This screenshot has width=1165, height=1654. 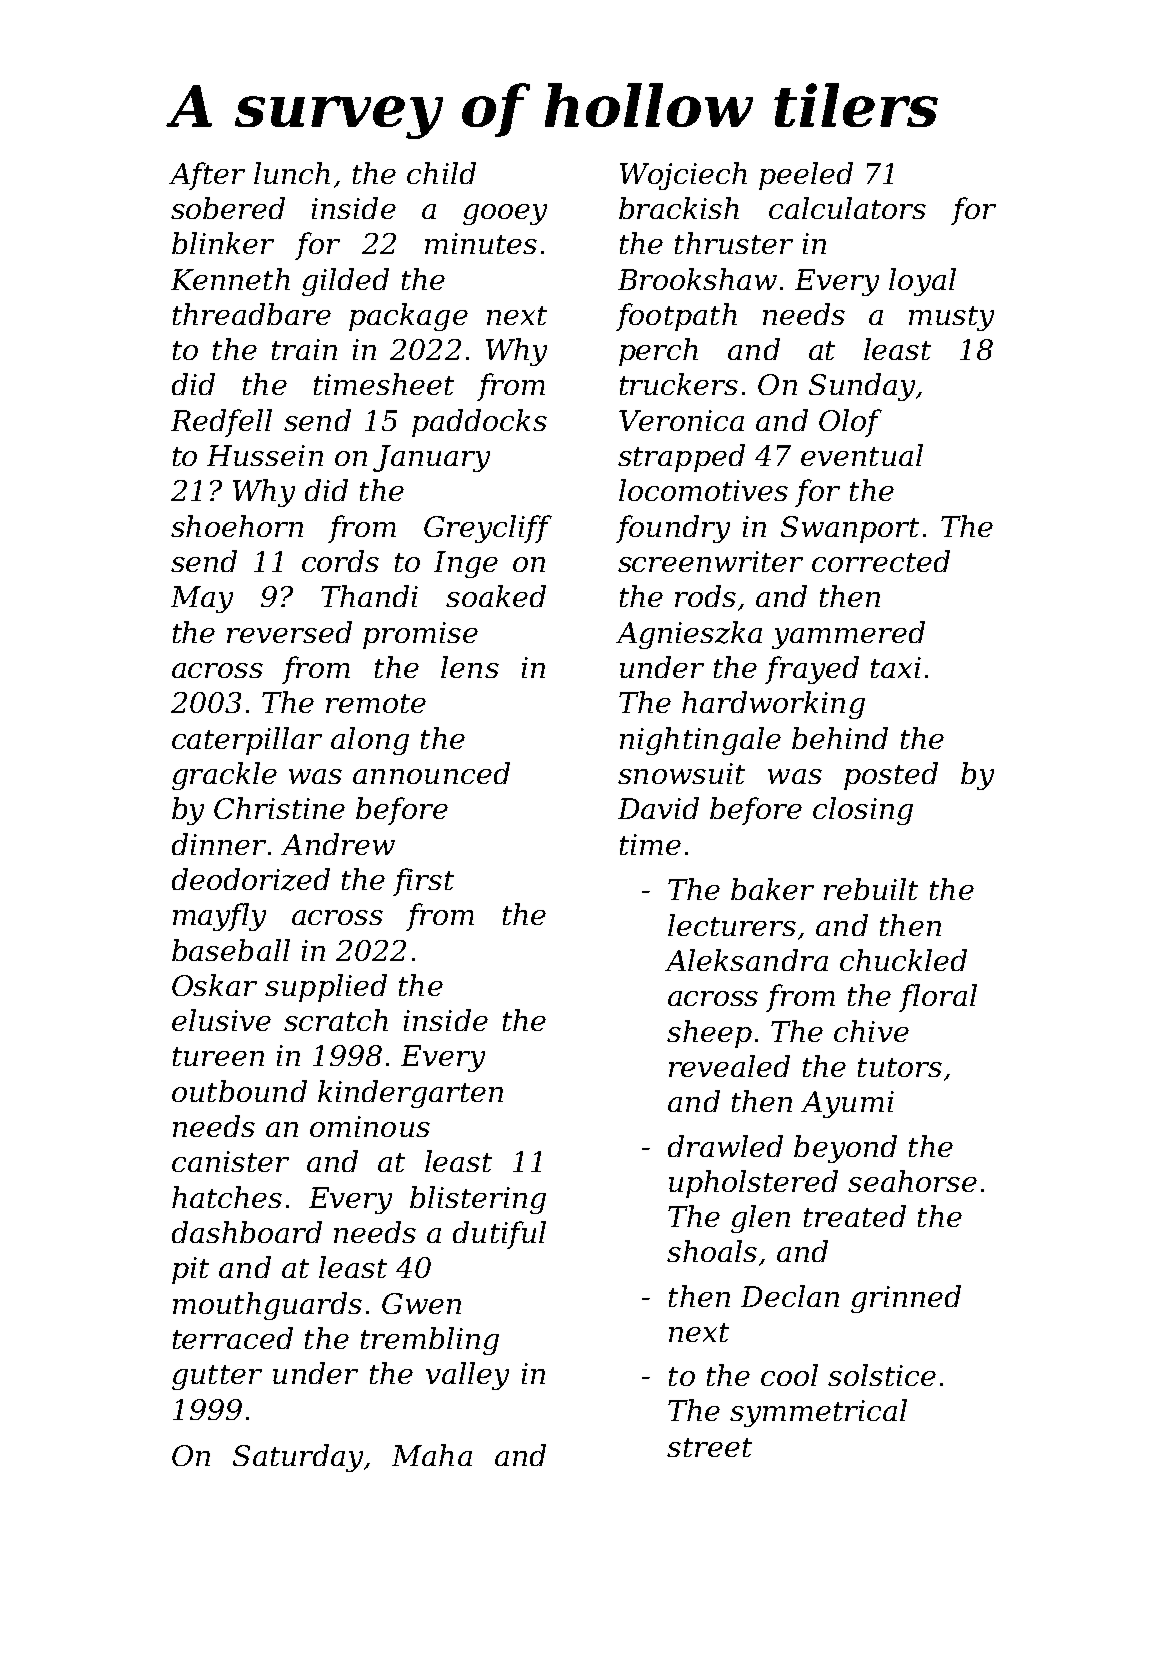 What do you see at coordinates (219, 917) in the screenshot?
I see `mayfly` at bounding box center [219, 917].
